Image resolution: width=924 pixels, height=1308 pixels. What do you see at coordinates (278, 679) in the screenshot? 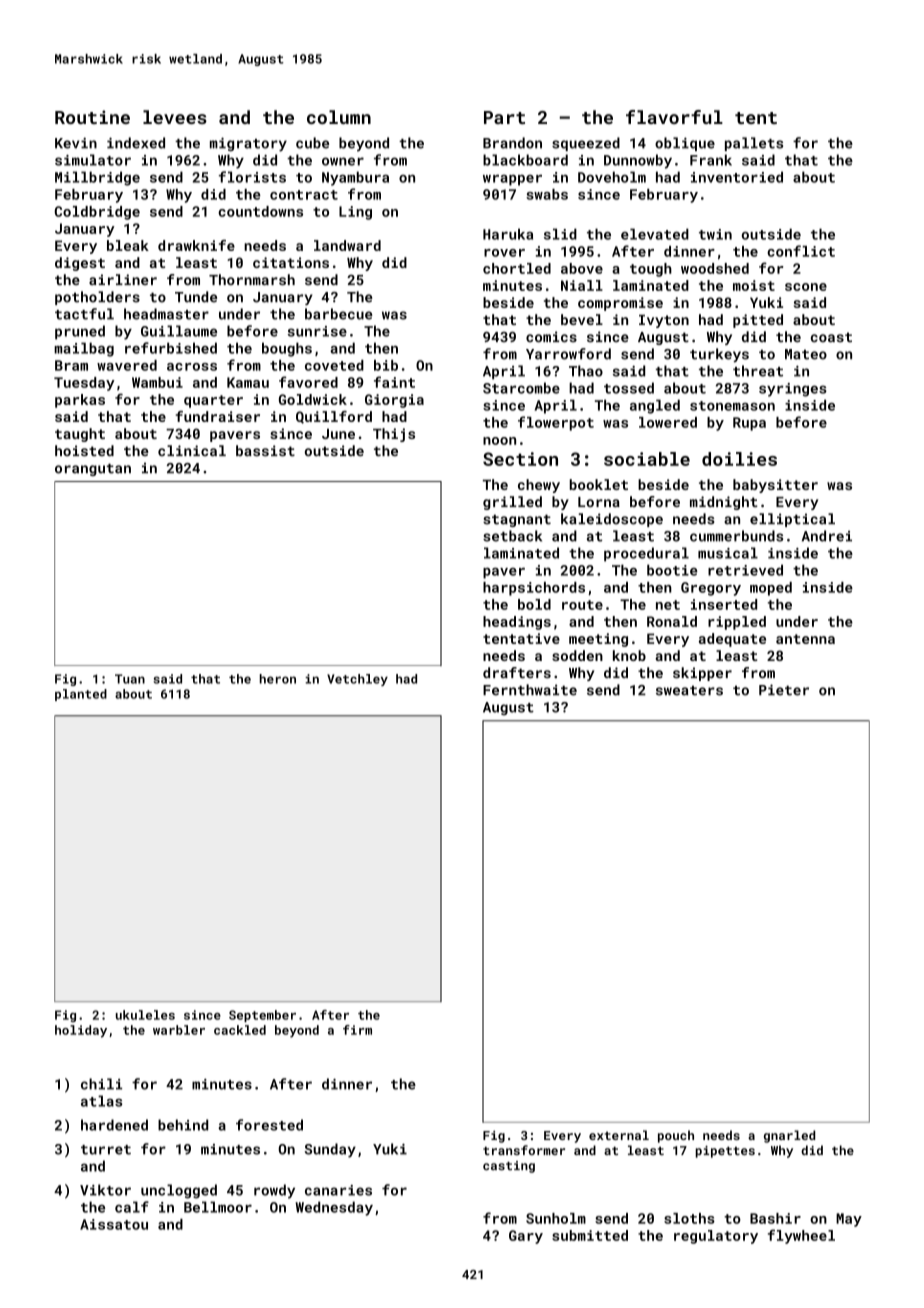
I see `heron` at bounding box center [278, 679].
